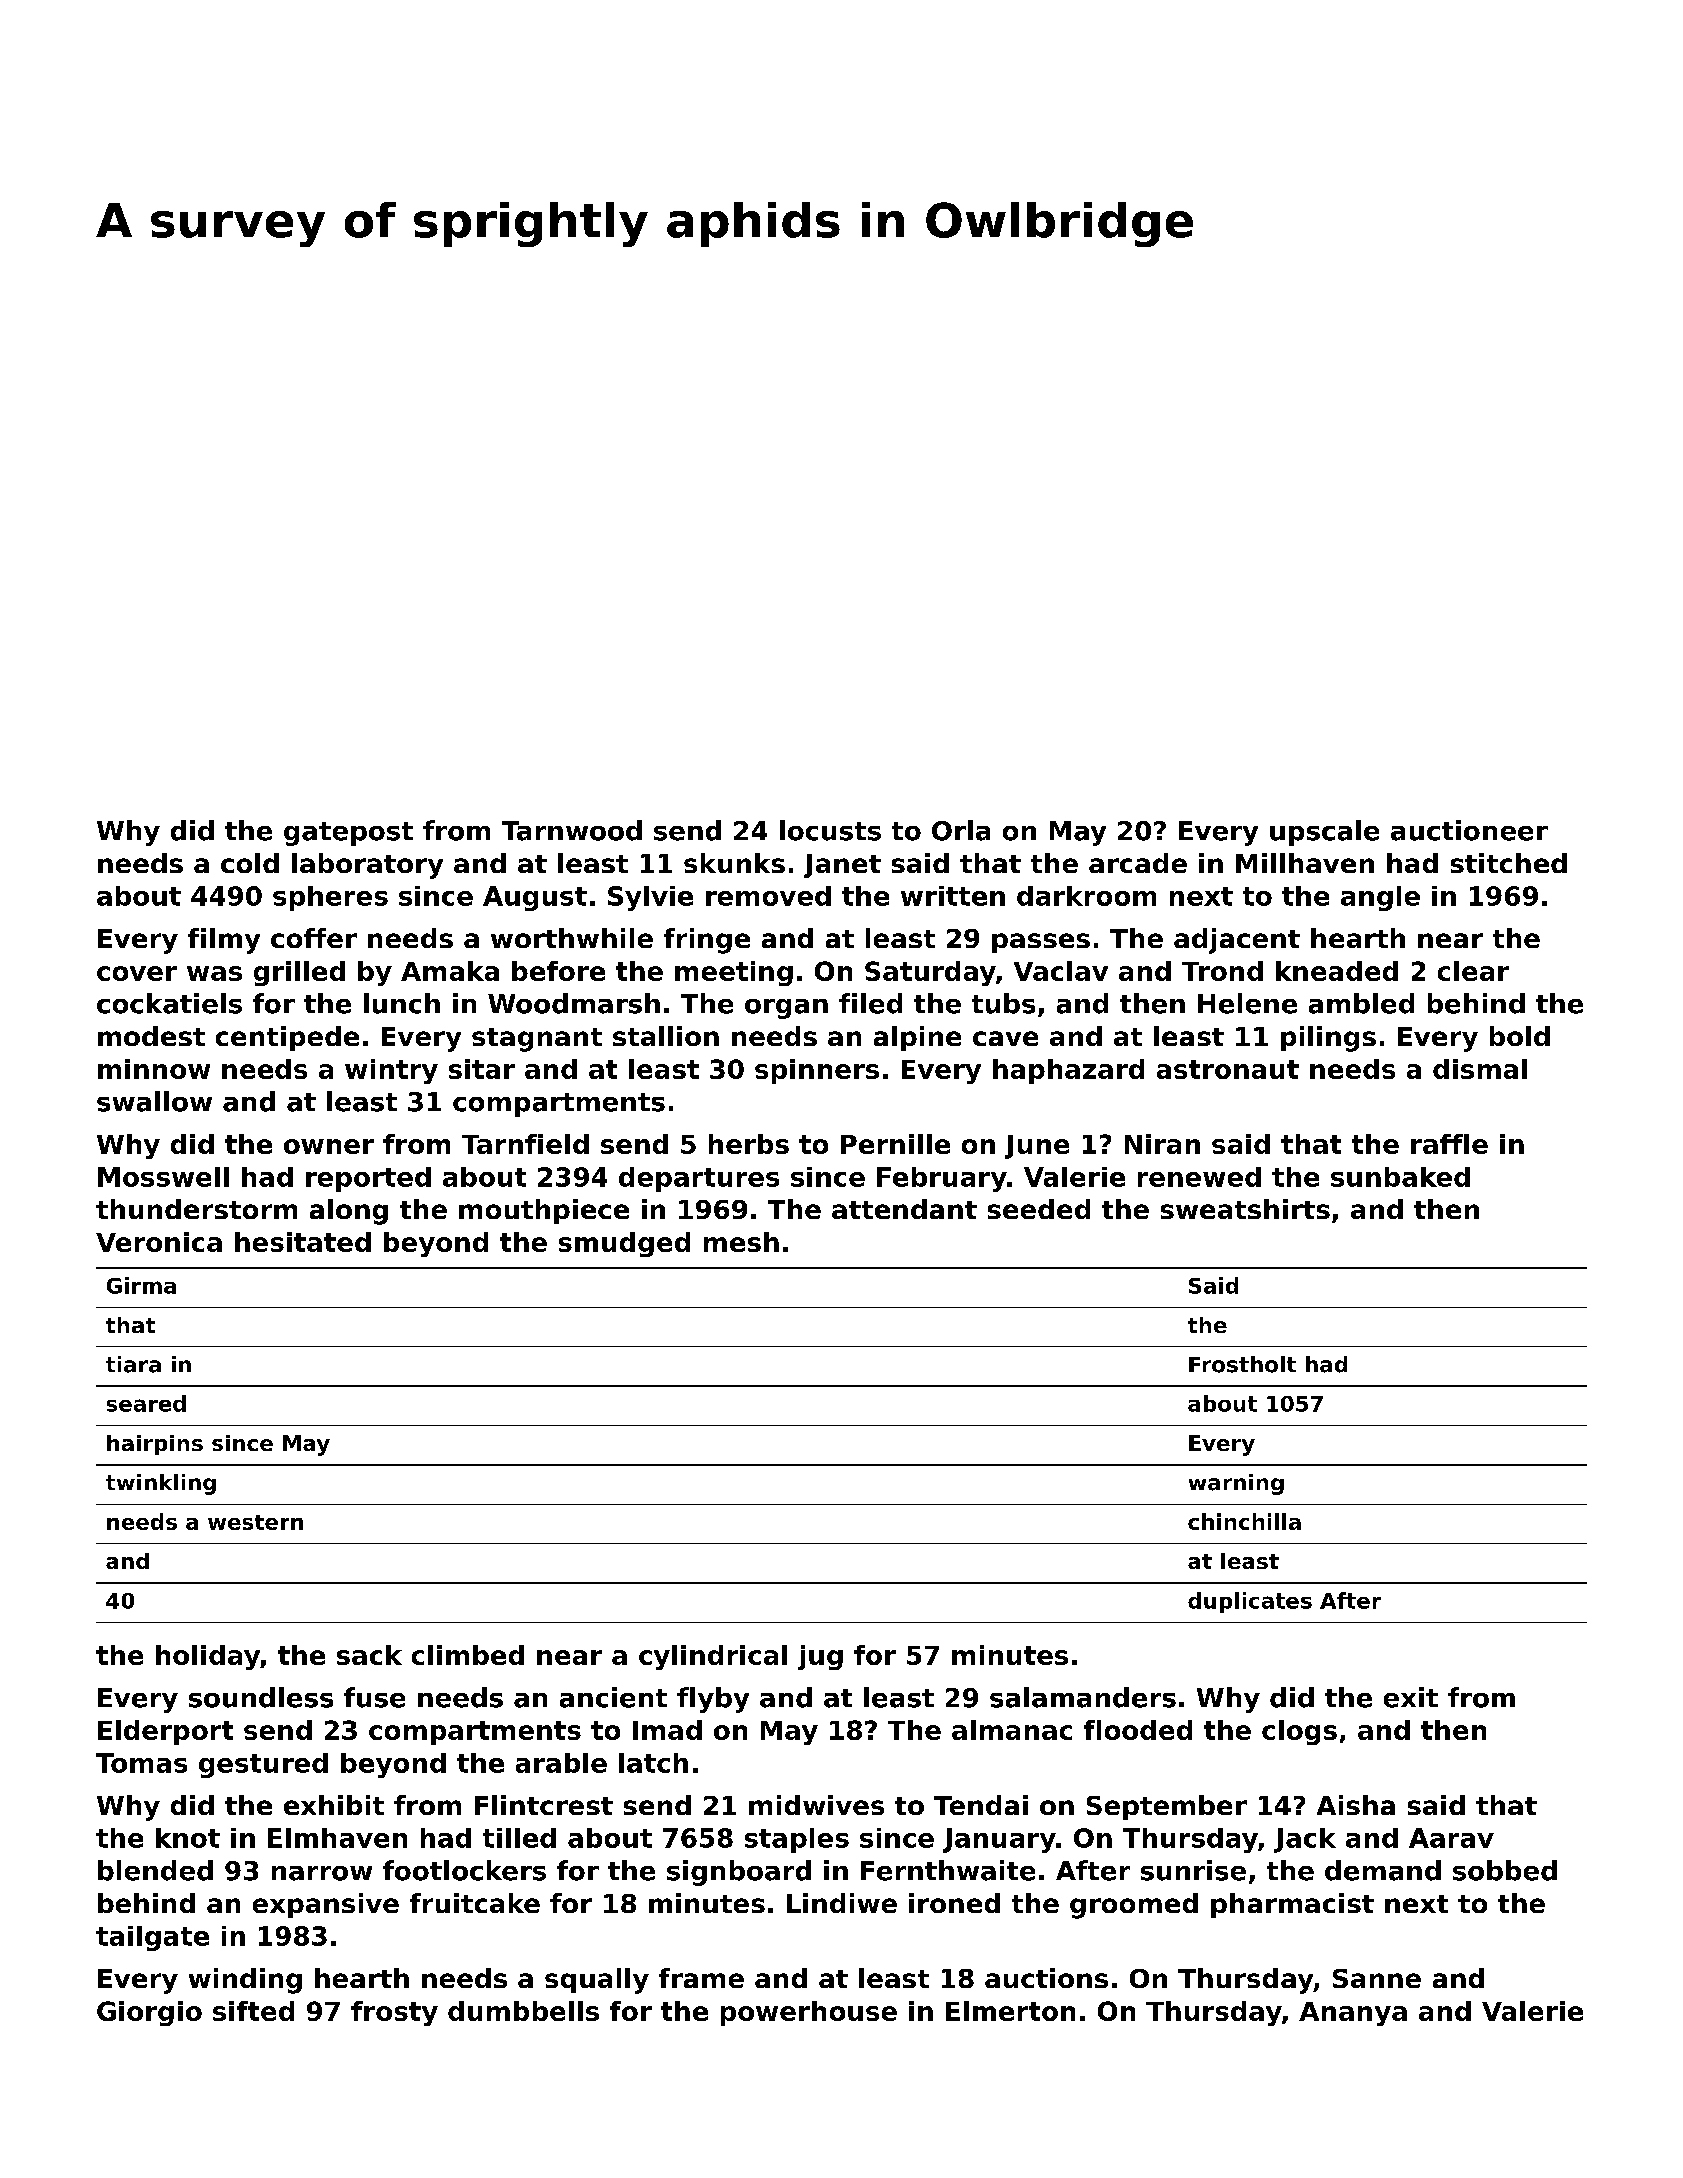 This screenshot has width=1683, height=2178. What do you see at coordinates (830, 830) in the screenshot?
I see `locusts` at bounding box center [830, 830].
